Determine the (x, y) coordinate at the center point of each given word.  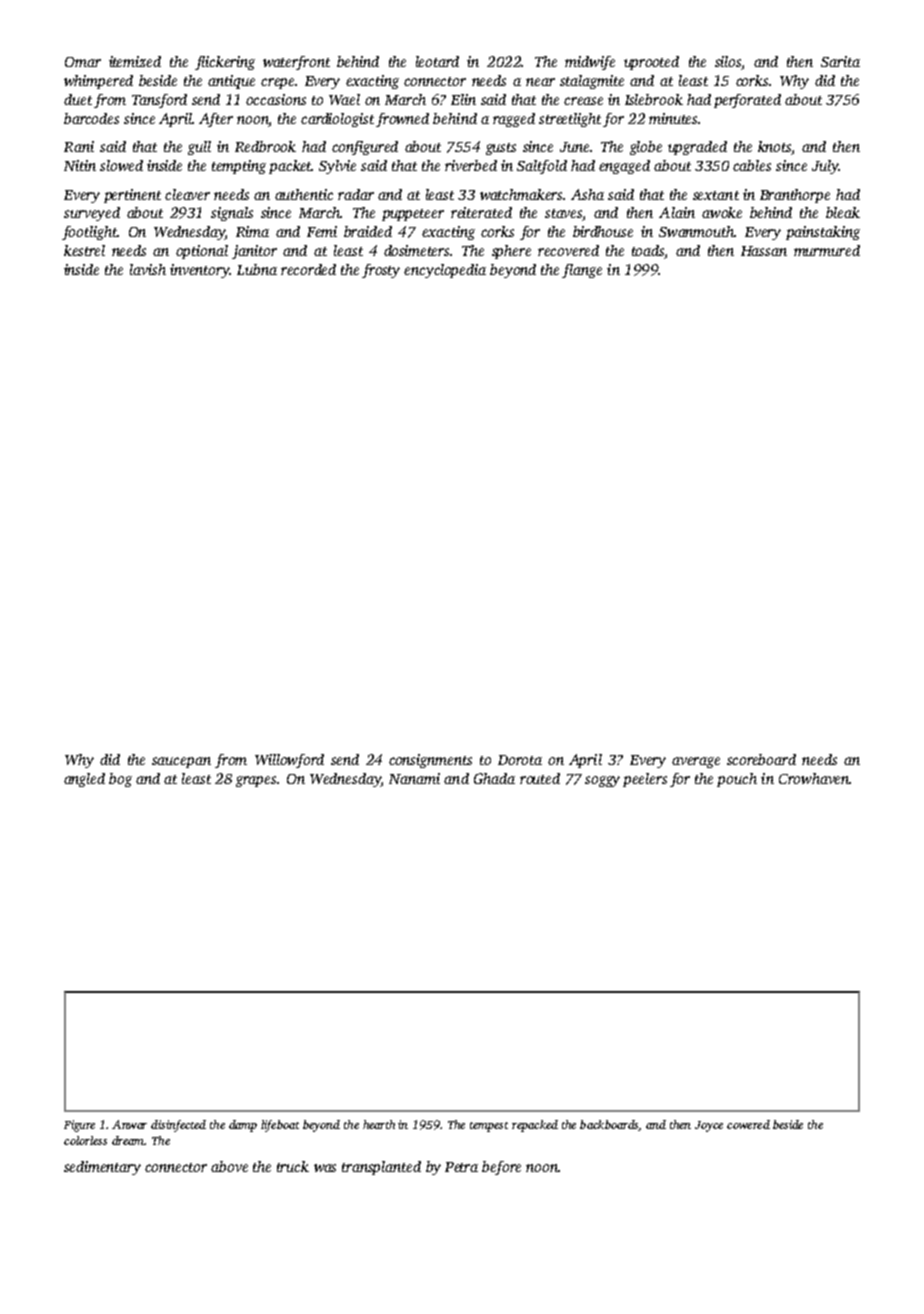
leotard (437, 61)
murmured (827, 250)
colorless (85, 1140)
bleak (843, 212)
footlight (89, 233)
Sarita (840, 61)
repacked (535, 1126)
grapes (256, 781)
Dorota (520, 760)
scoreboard (761, 759)
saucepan (181, 762)
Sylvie (337, 167)
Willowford (289, 761)
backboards (609, 1125)
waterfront (296, 63)
